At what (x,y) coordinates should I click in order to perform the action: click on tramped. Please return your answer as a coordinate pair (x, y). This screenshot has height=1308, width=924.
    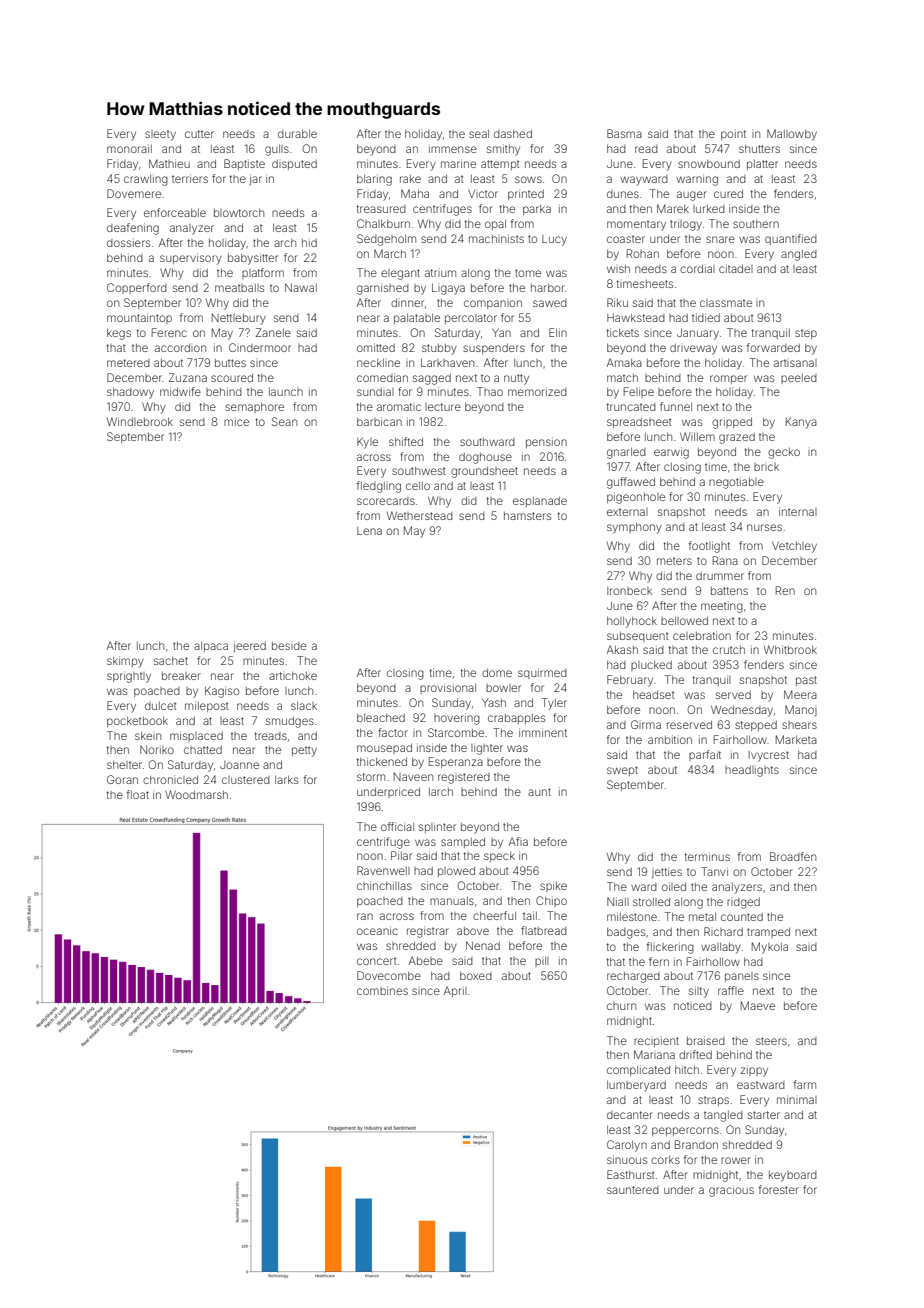
    Looking at the image, I should click on (768, 933).
